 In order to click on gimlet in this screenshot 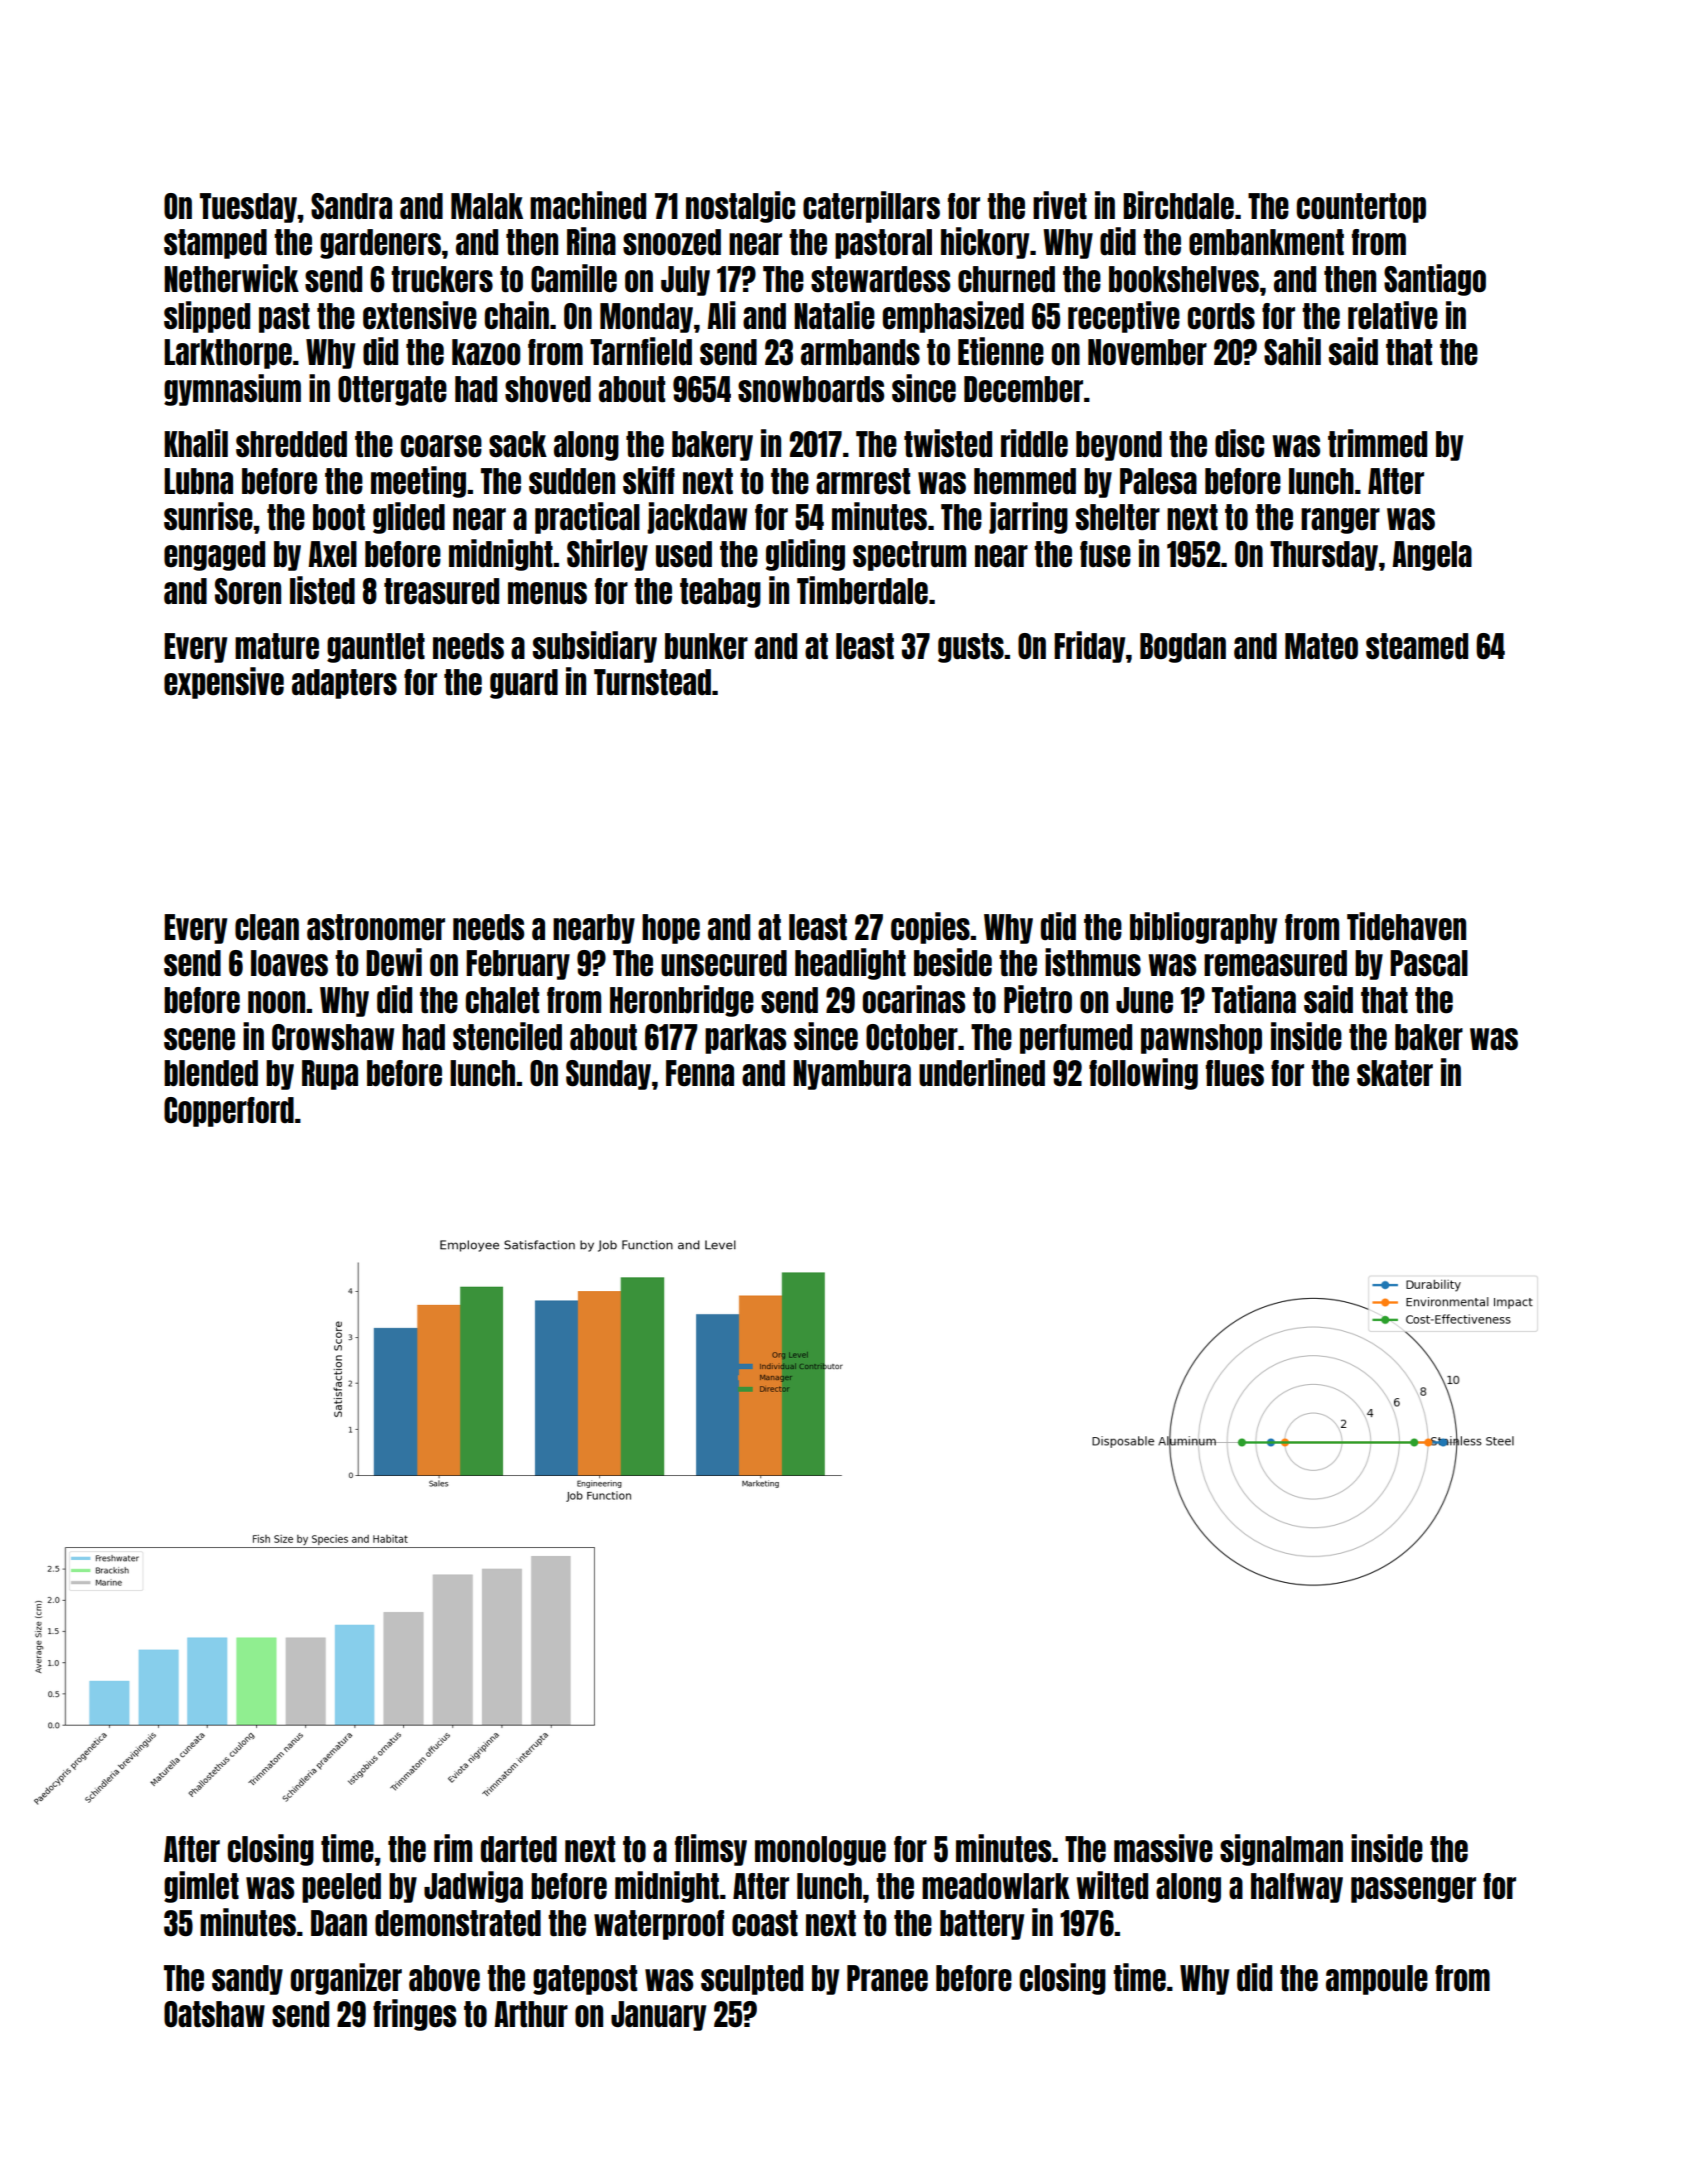, I will do `click(201, 1887)`.
